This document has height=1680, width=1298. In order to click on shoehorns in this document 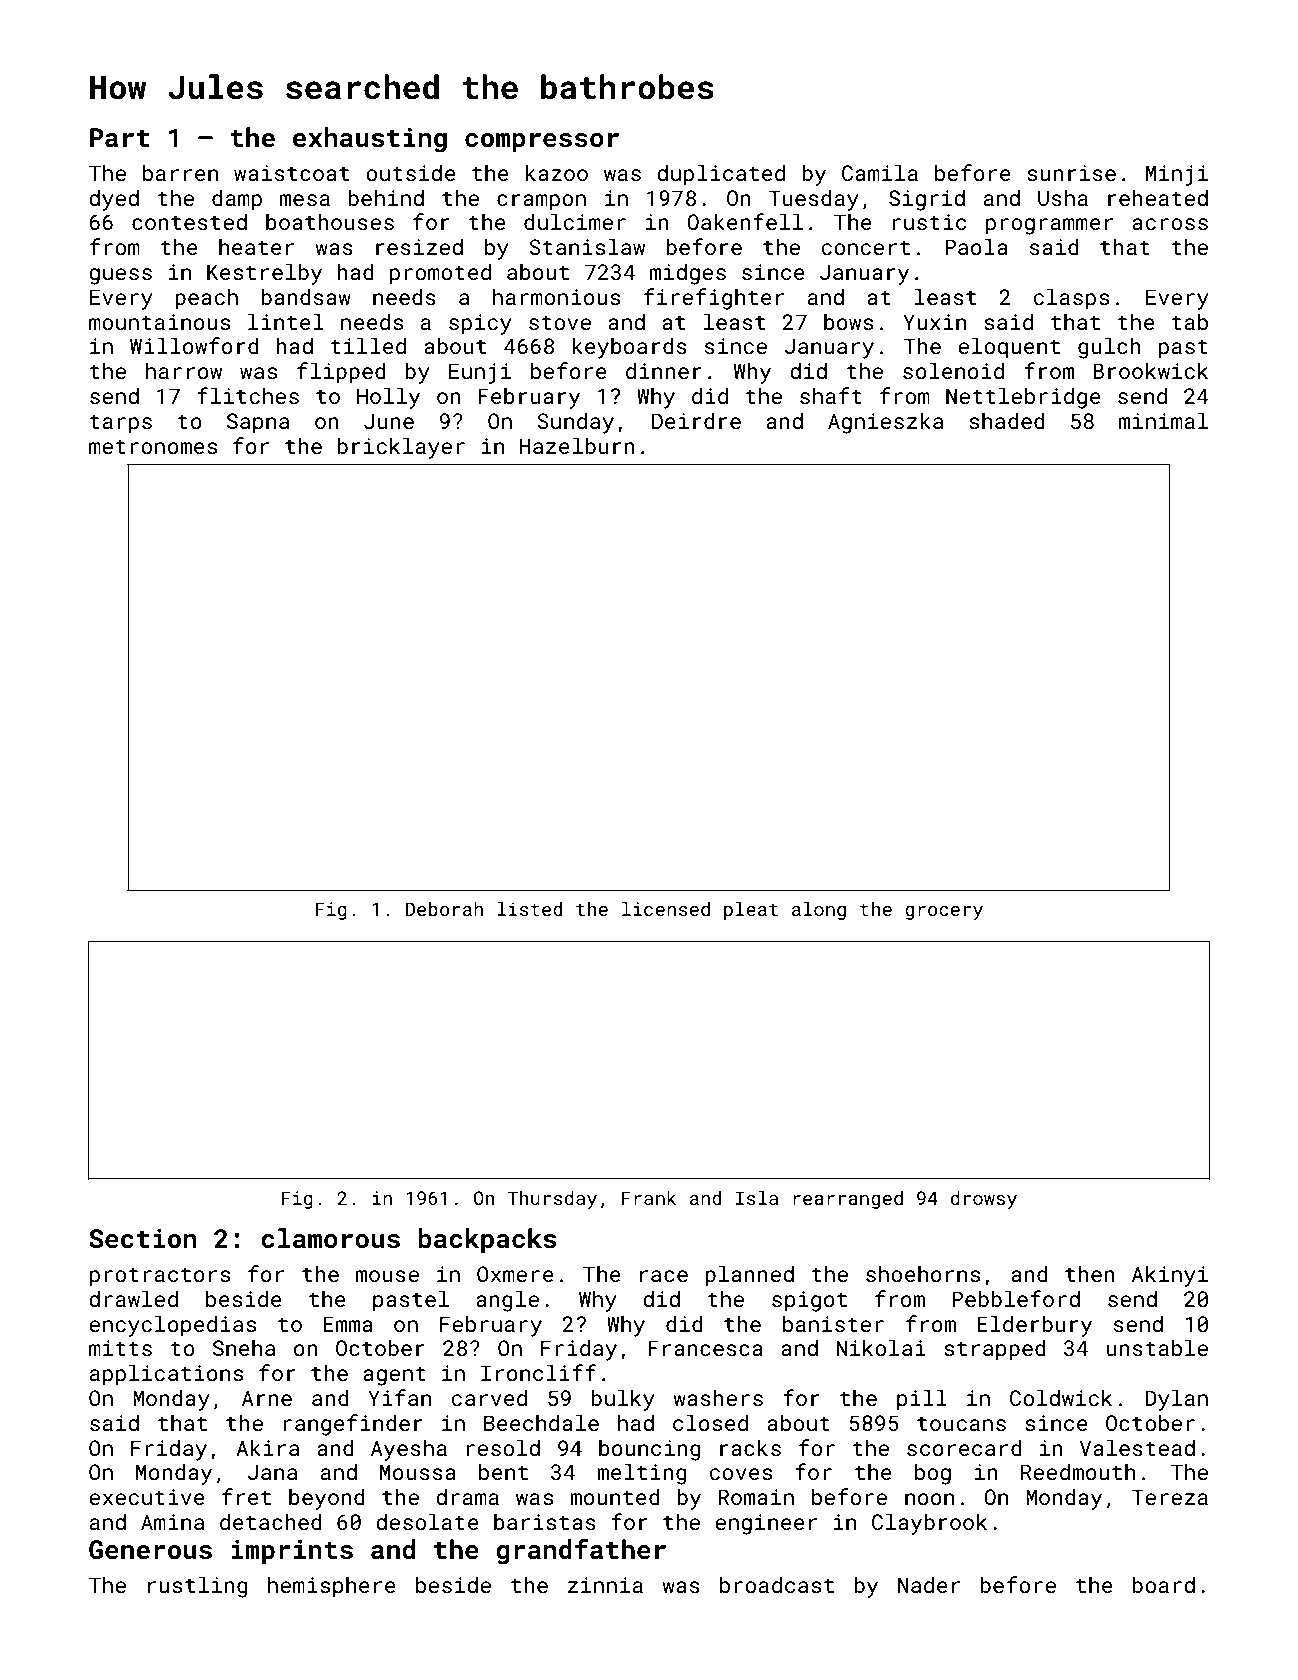, I will do `click(923, 1273)`.
